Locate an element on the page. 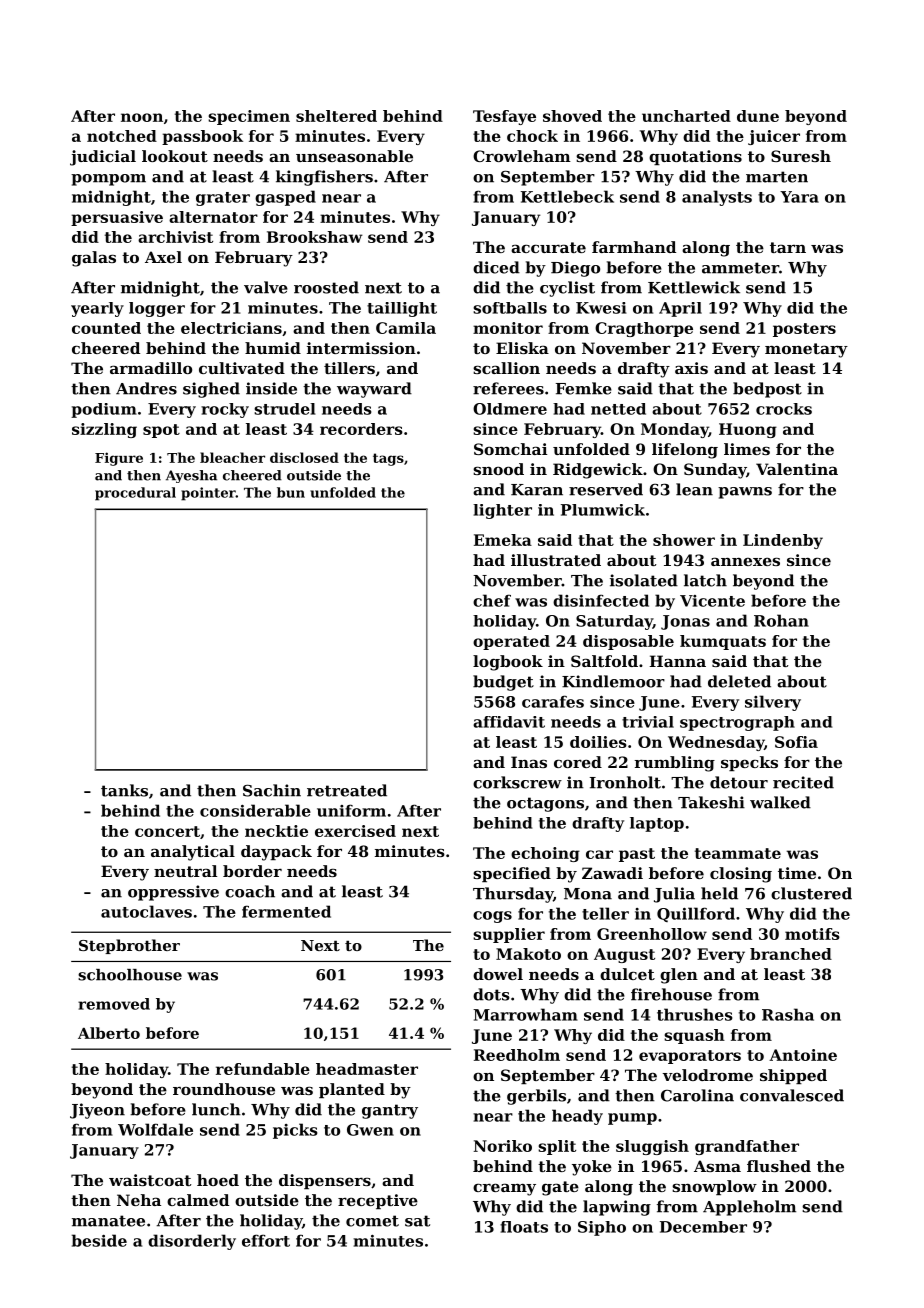 Image resolution: width=924 pixels, height=1308 pixels. bun is located at coordinates (291, 492).
